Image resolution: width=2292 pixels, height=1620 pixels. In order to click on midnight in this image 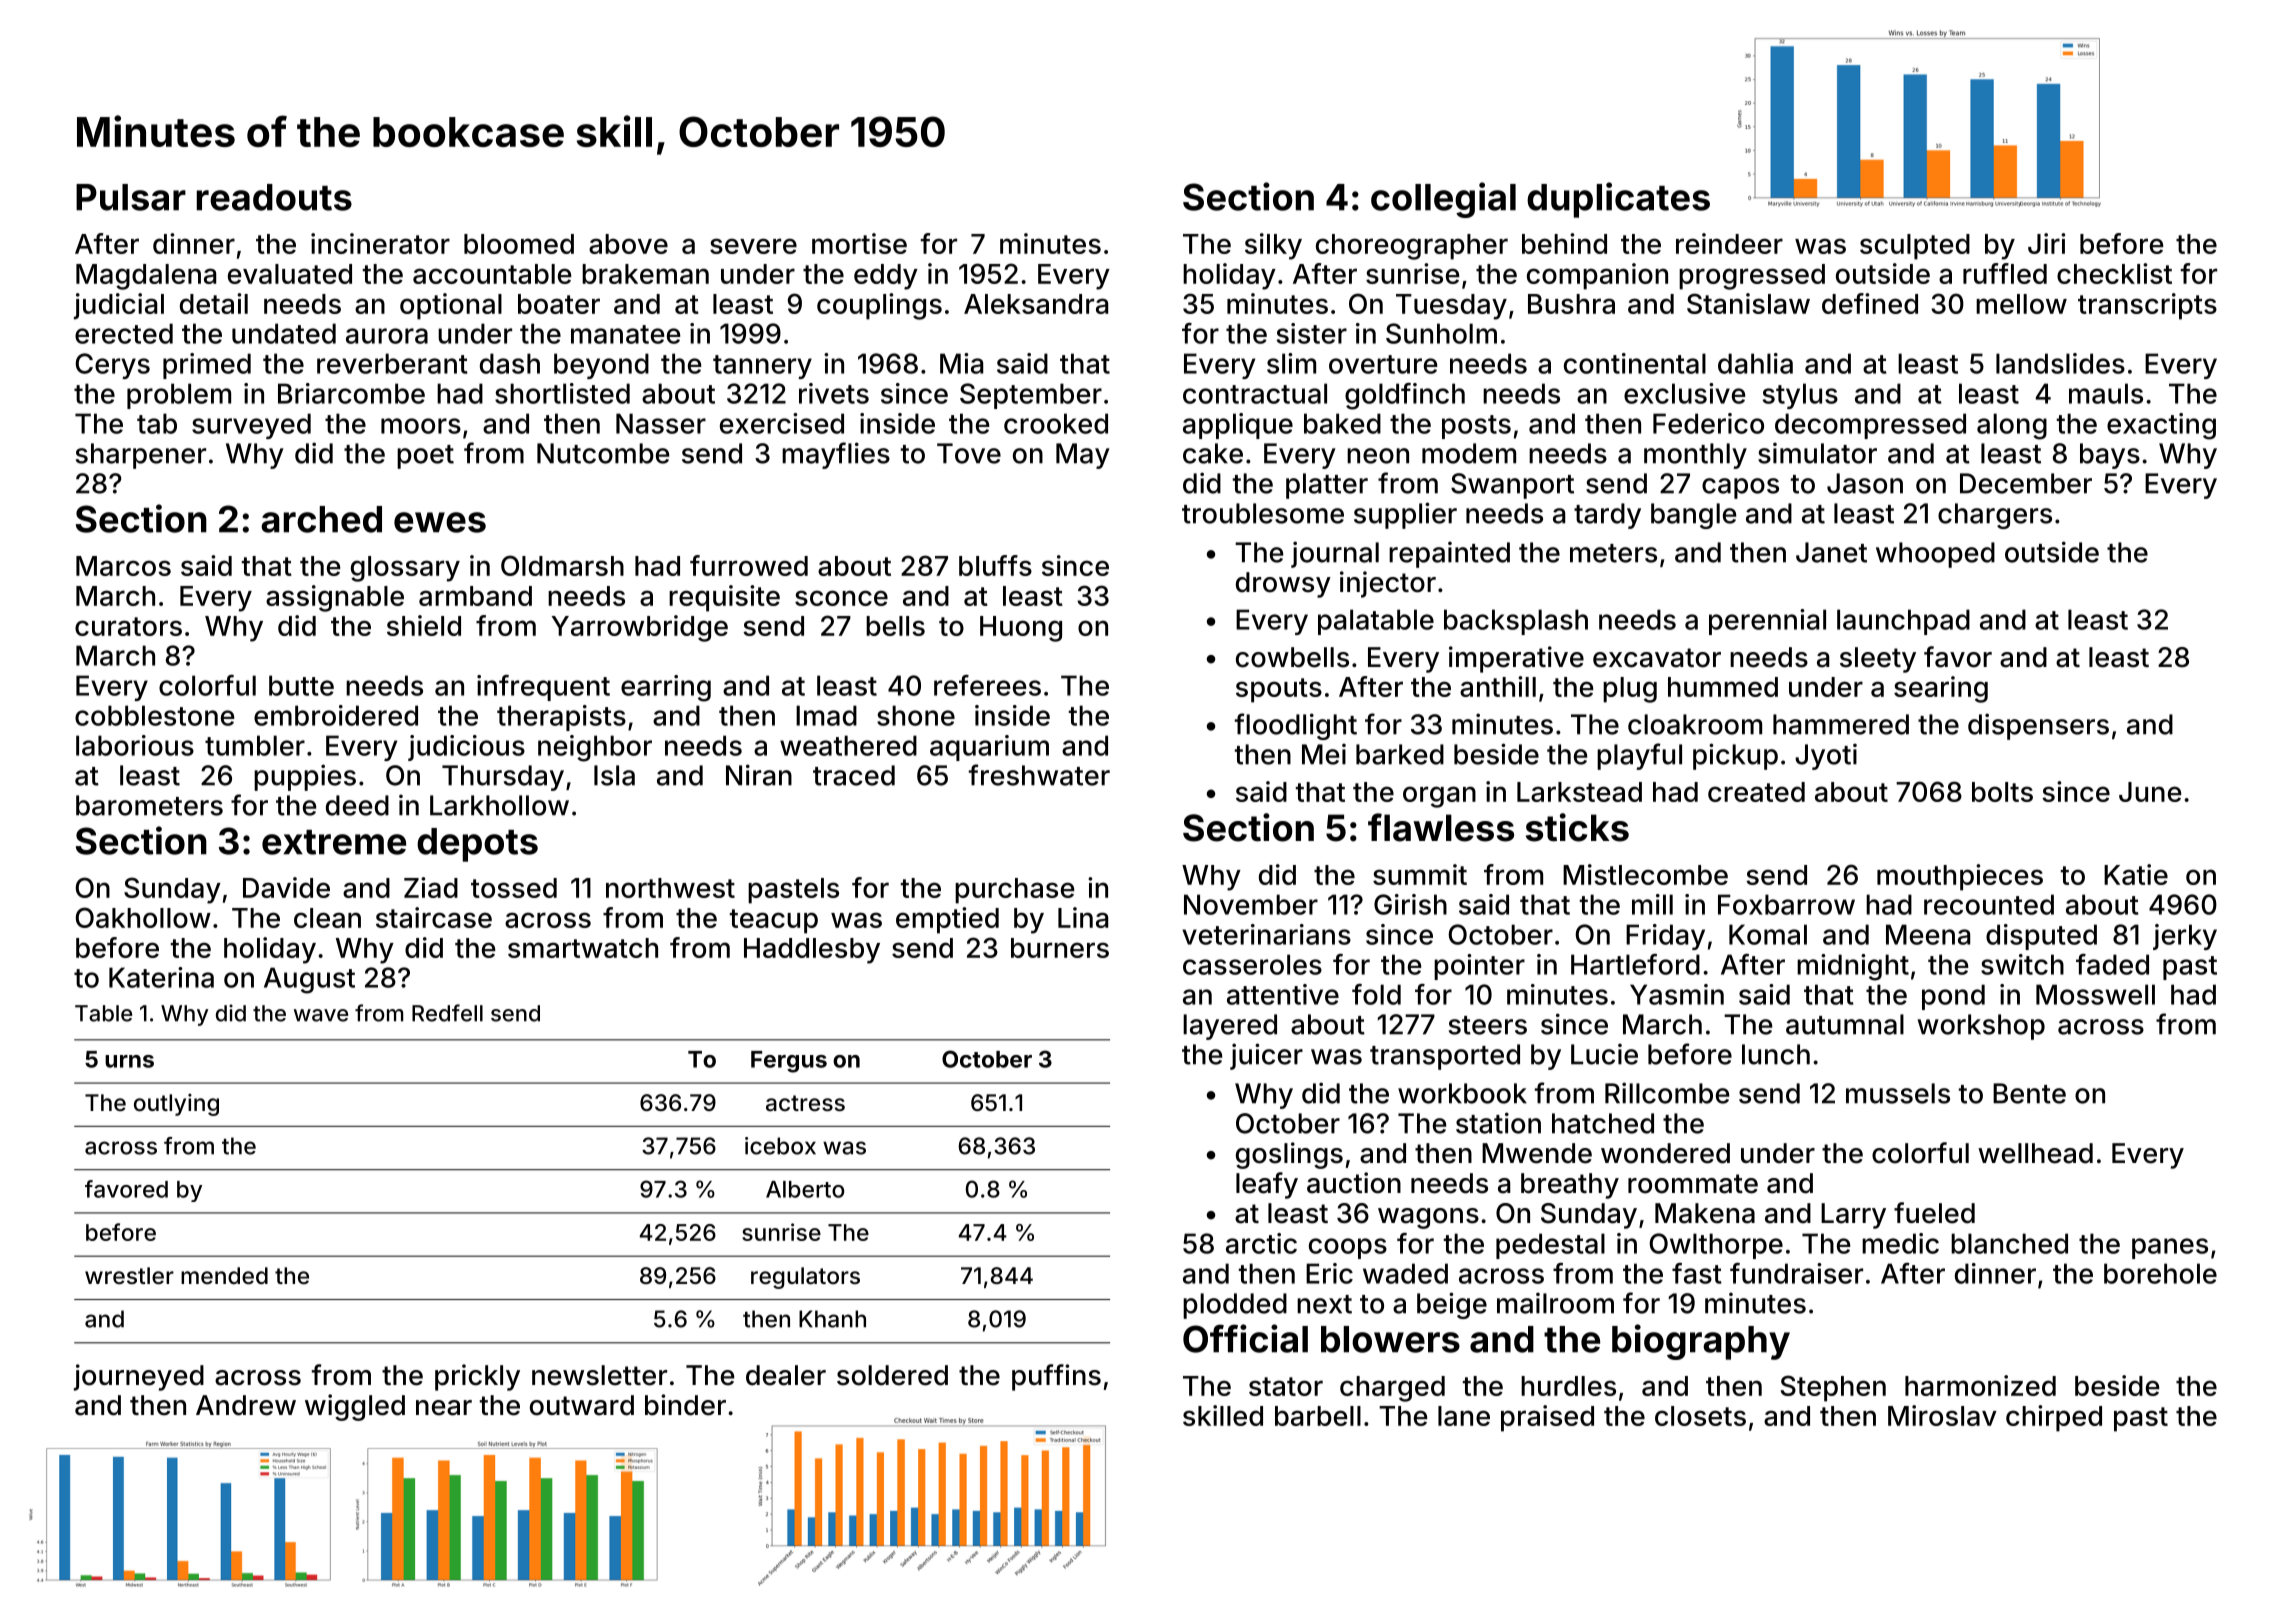, I will do `click(1853, 967)`.
